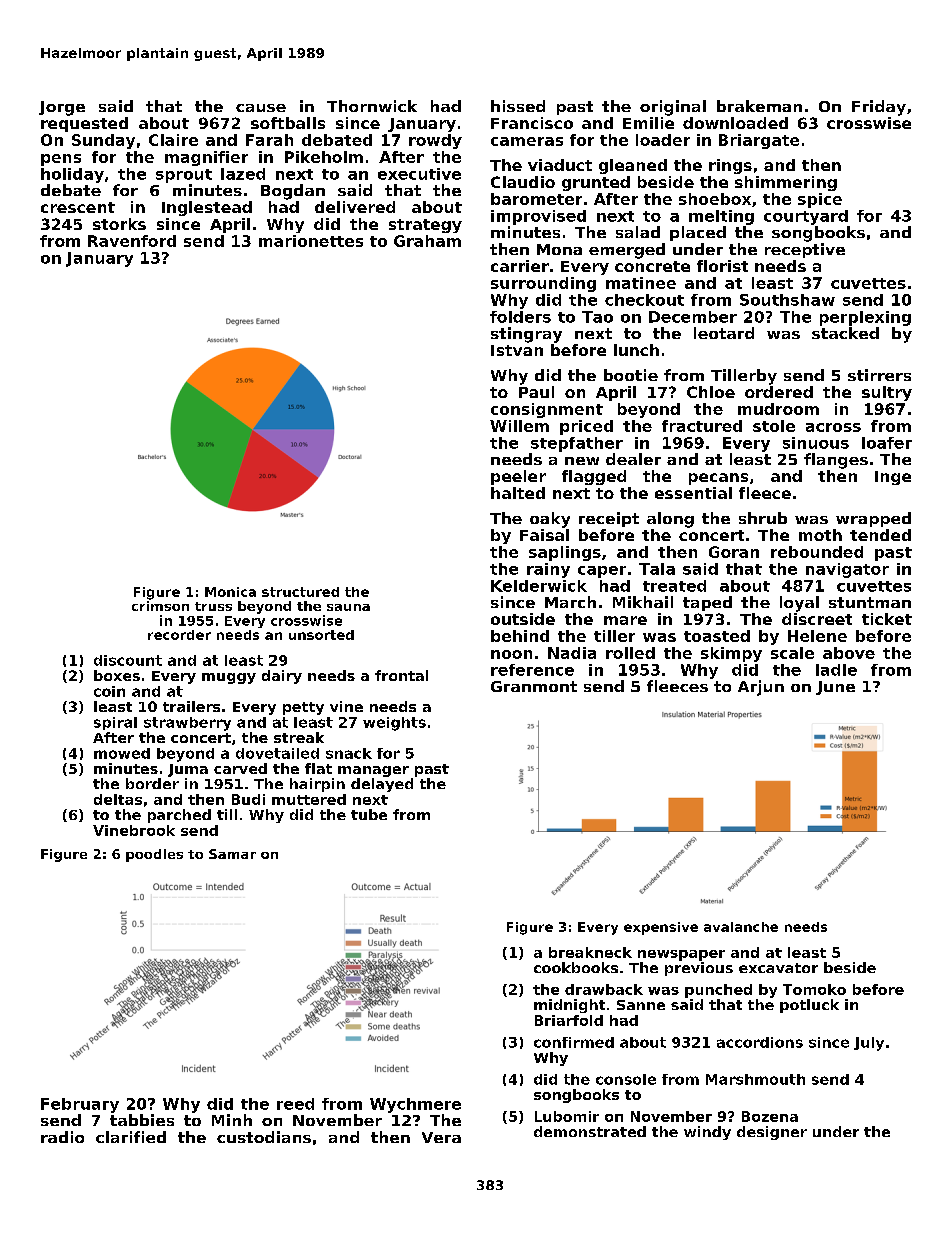 The width and height of the page is (952, 1233). What do you see at coordinates (518, 106) in the page?
I see `hissed` at bounding box center [518, 106].
